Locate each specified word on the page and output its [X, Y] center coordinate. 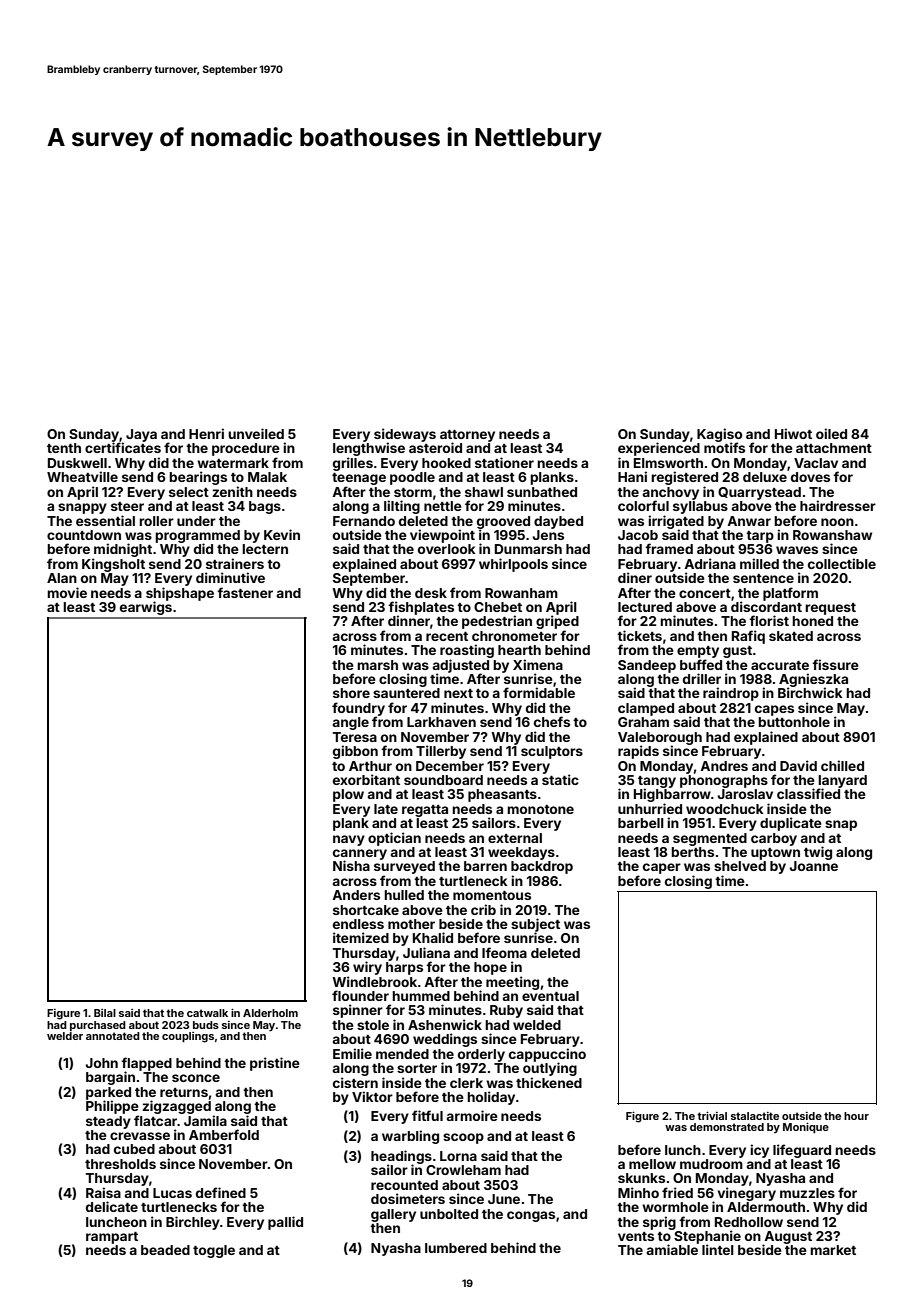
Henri [206, 433]
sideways [405, 435]
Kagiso [719, 435]
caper [662, 868]
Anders [356, 895]
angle [350, 723]
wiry [367, 968]
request [830, 609]
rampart [112, 1238]
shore [351, 693]
